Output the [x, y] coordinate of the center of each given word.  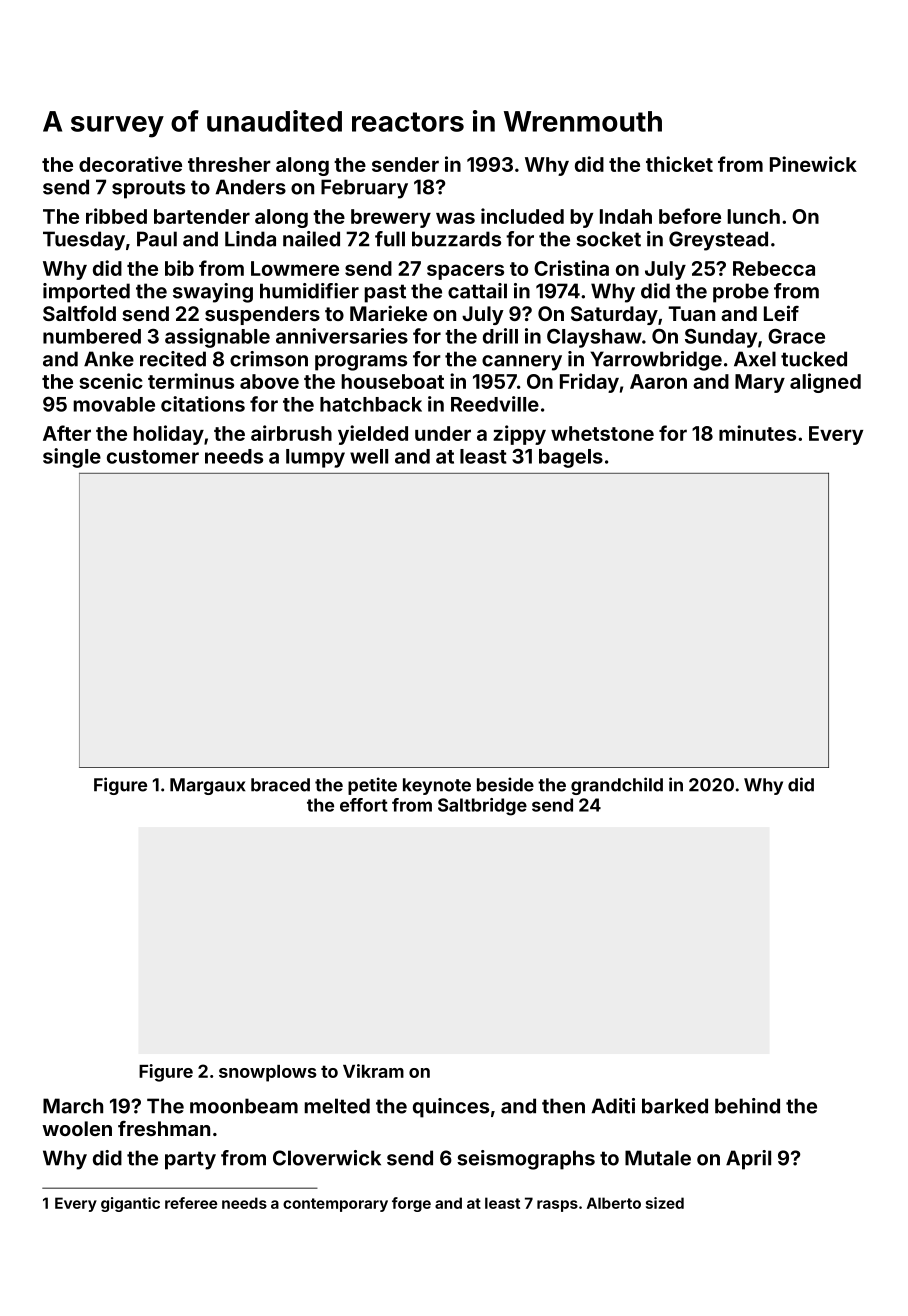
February [364, 189]
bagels [571, 458]
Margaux [207, 786]
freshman [164, 1128]
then [563, 1106]
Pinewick [813, 164]
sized [665, 1203]
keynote [437, 786]
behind [747, 1106]
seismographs [526, 1160]
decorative [130, 164]
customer [153, 457]
